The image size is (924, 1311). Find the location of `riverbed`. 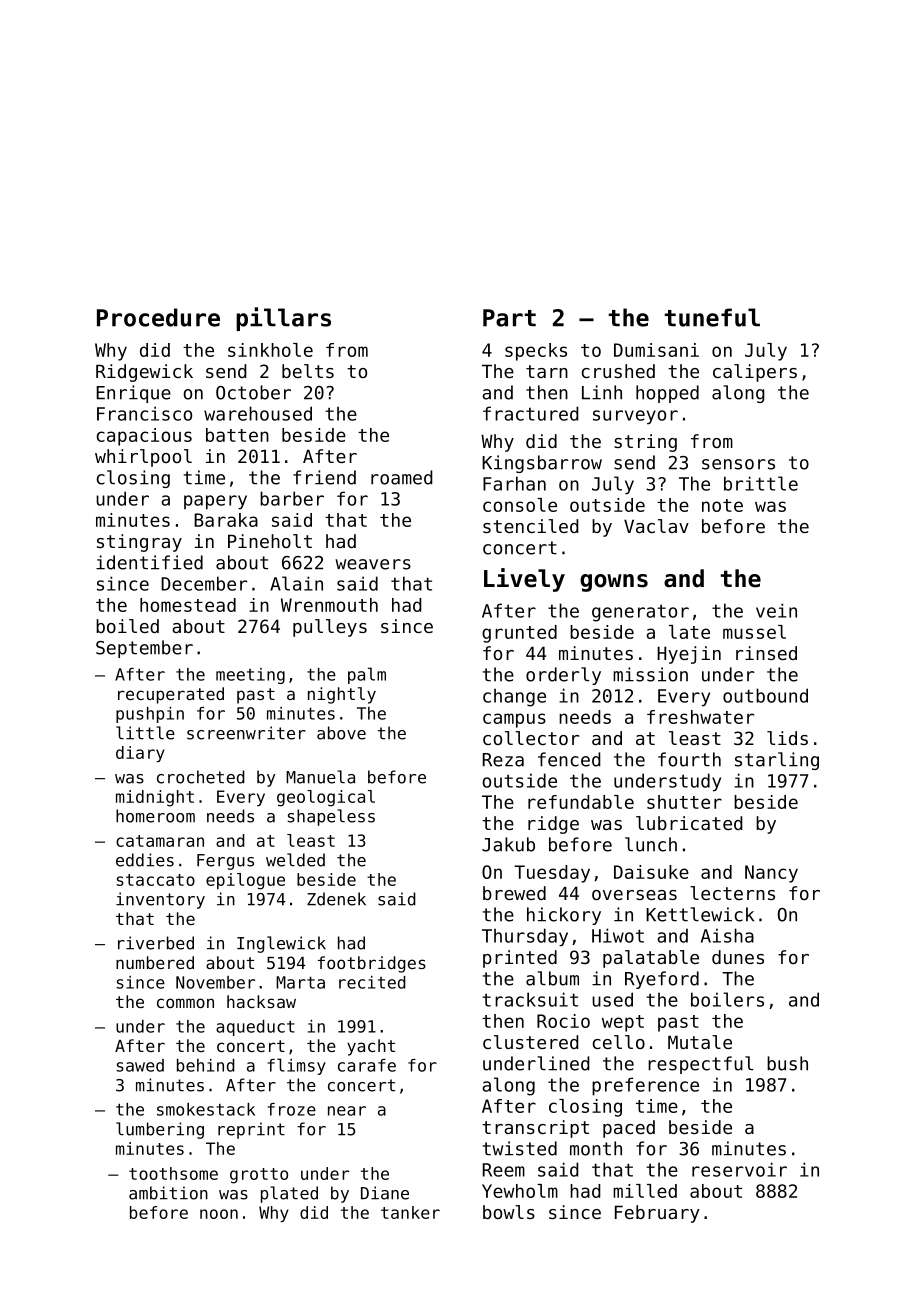

riverbed is located at coordinates (156, 943).
